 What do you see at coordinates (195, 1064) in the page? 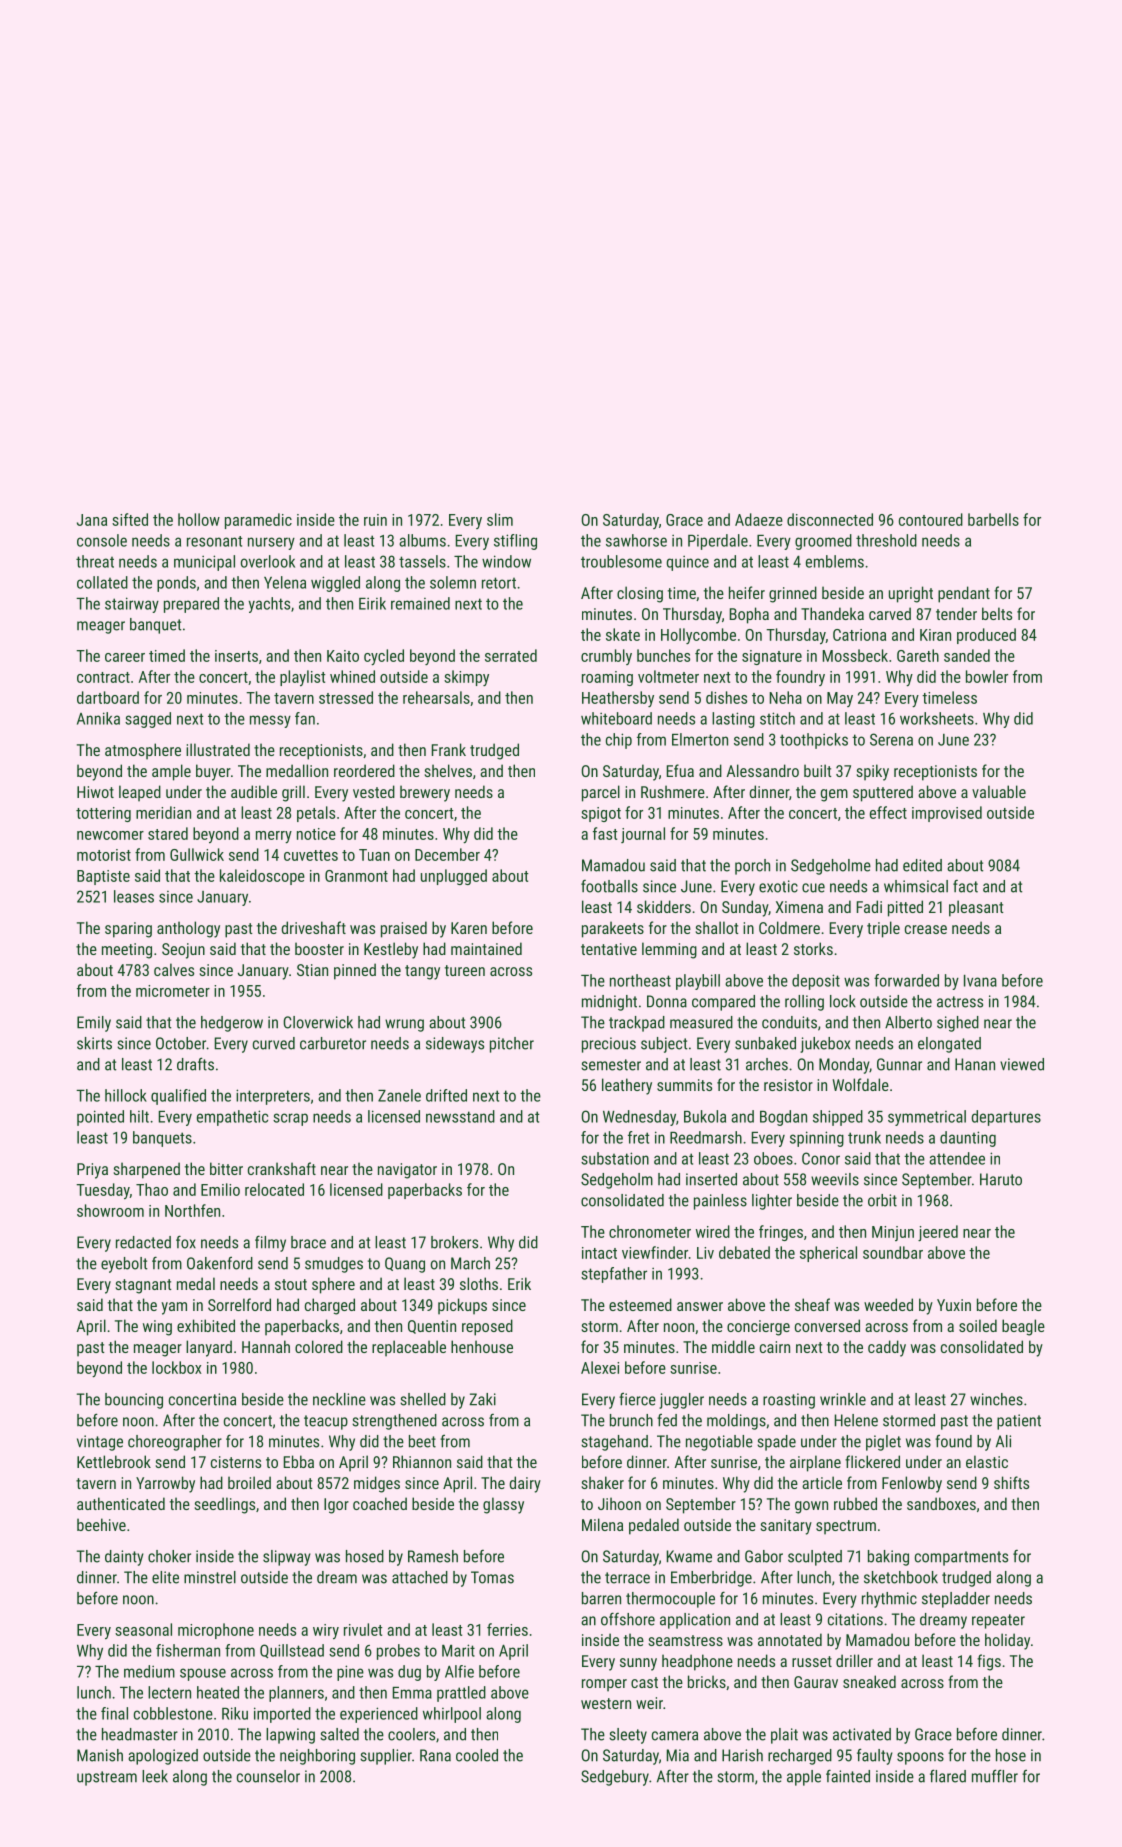
I see `drafts` at bounding box center [195, 1064].
